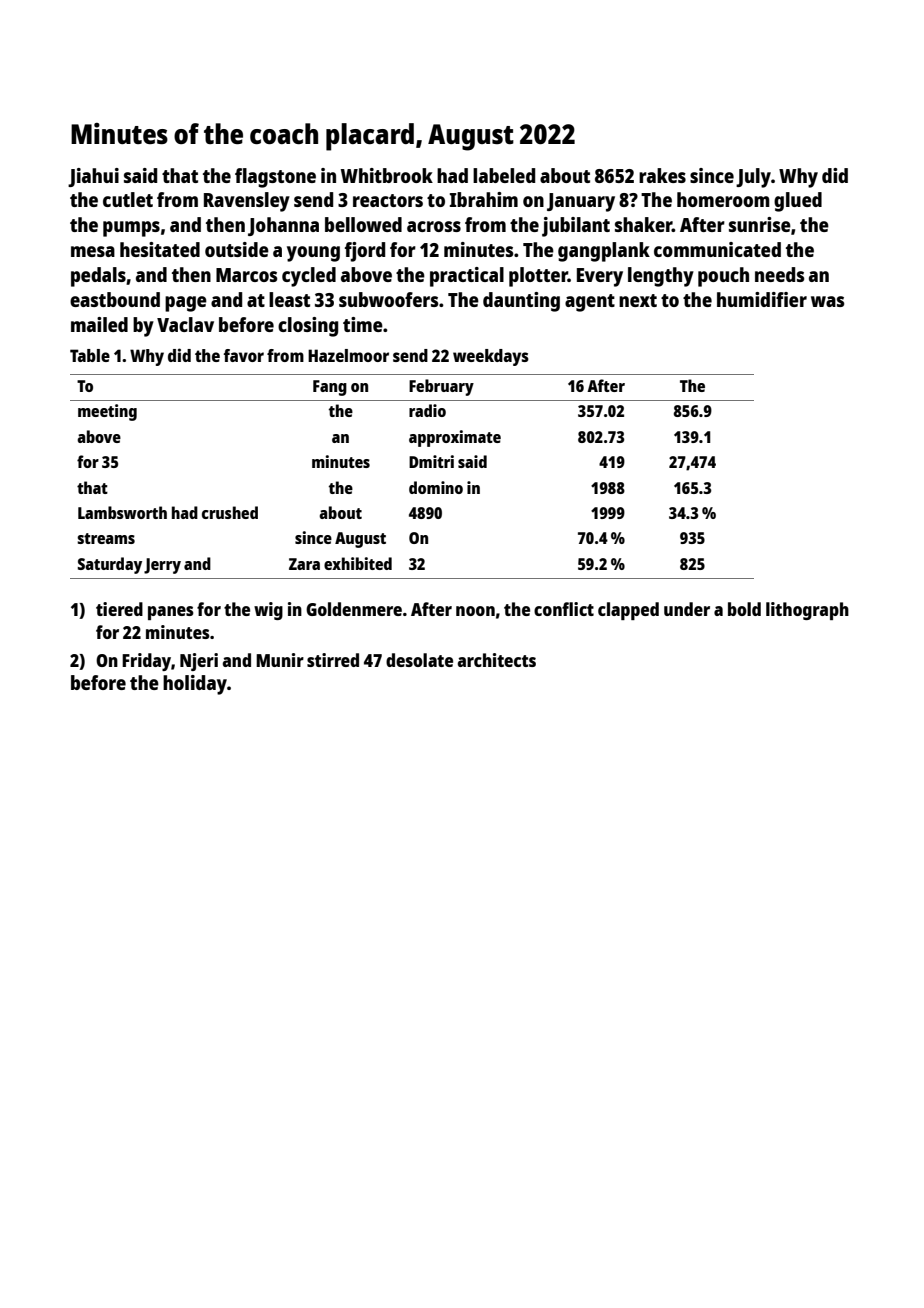  What do you see at coordinates (455, 438) in the screenshot?
I see `approximate` at bounding box center [455, 438].
